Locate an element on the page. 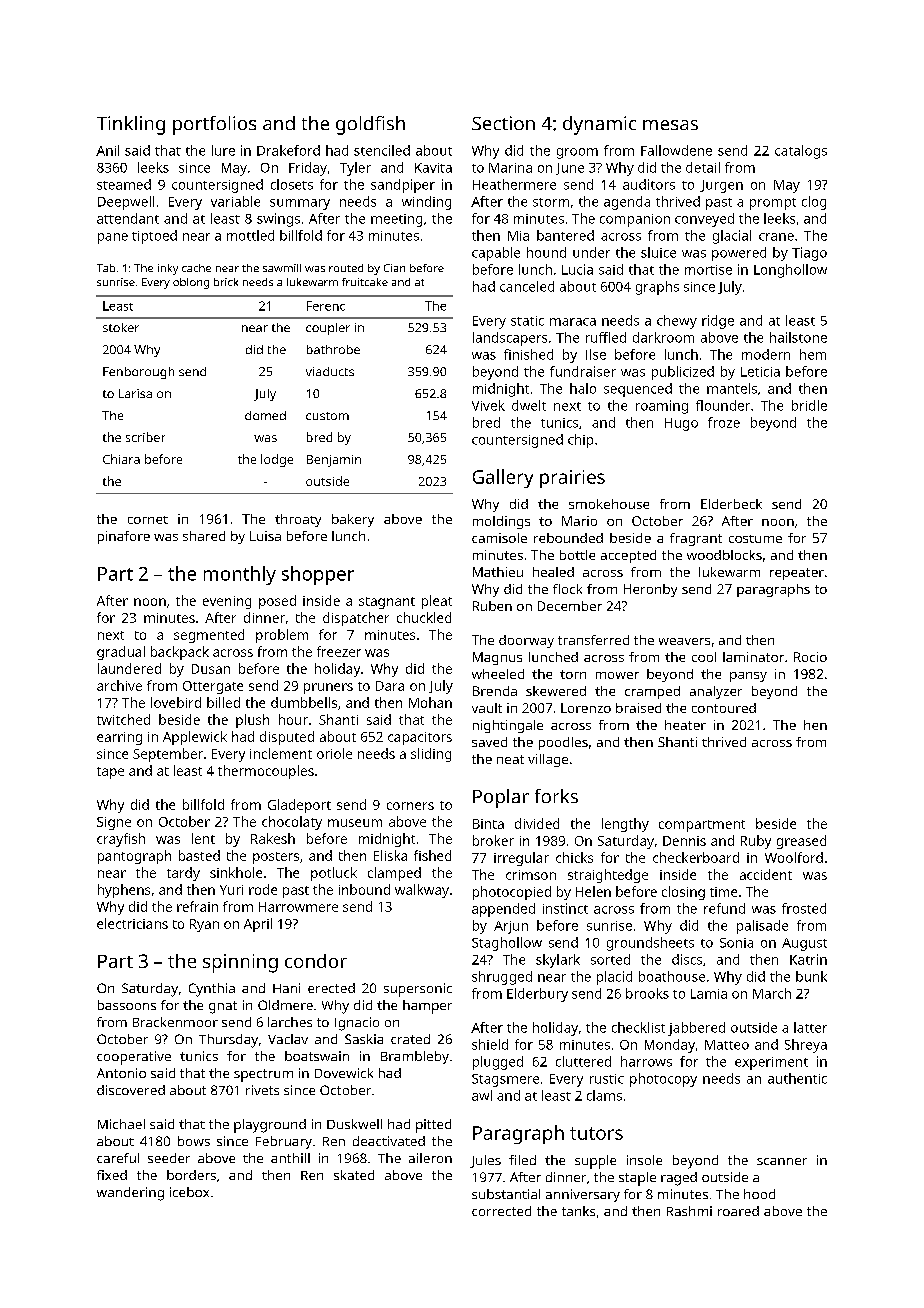 This document has height=1308, width=924. corrected is located at coordinates (501, 1211).
